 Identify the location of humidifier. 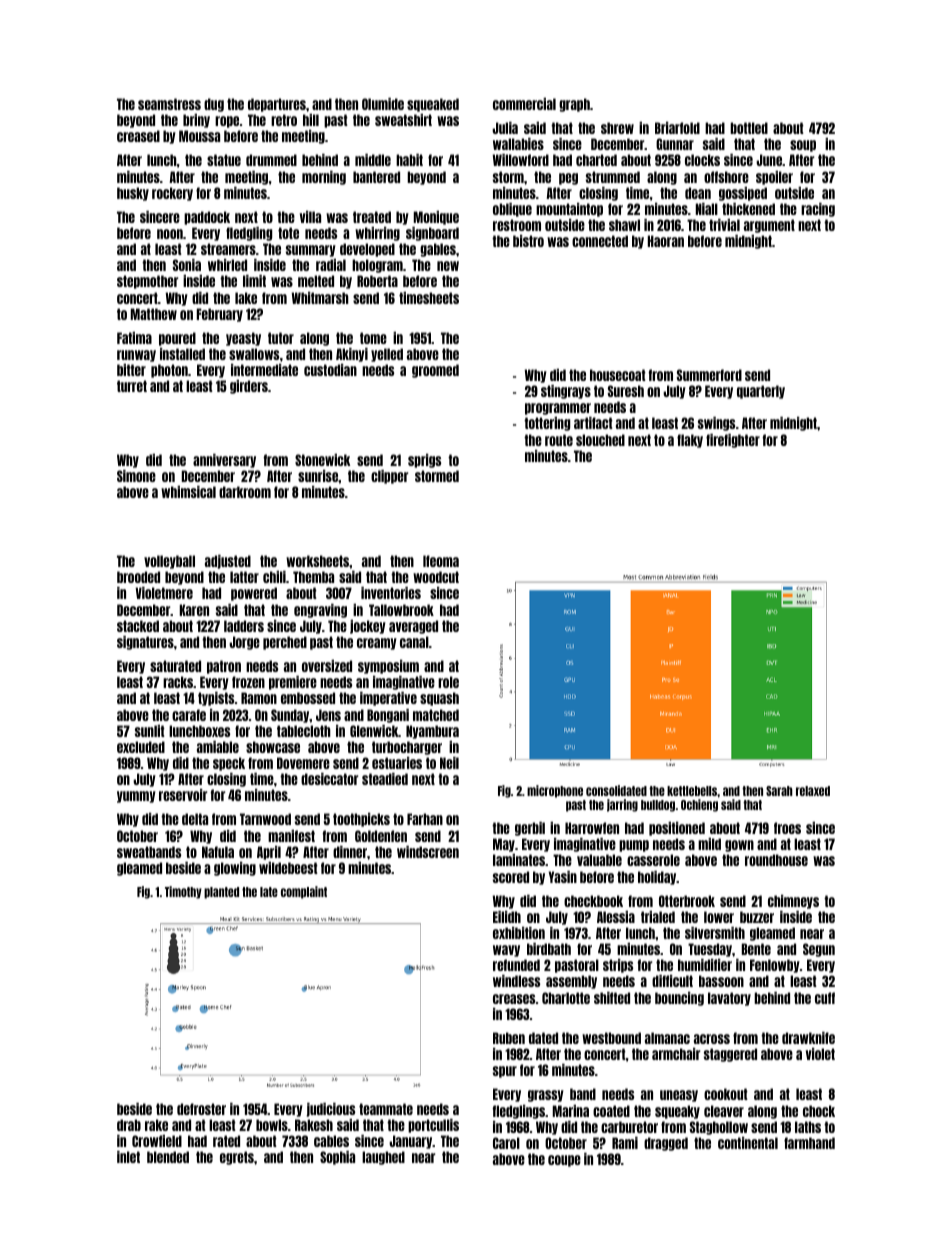
(705, 965).
